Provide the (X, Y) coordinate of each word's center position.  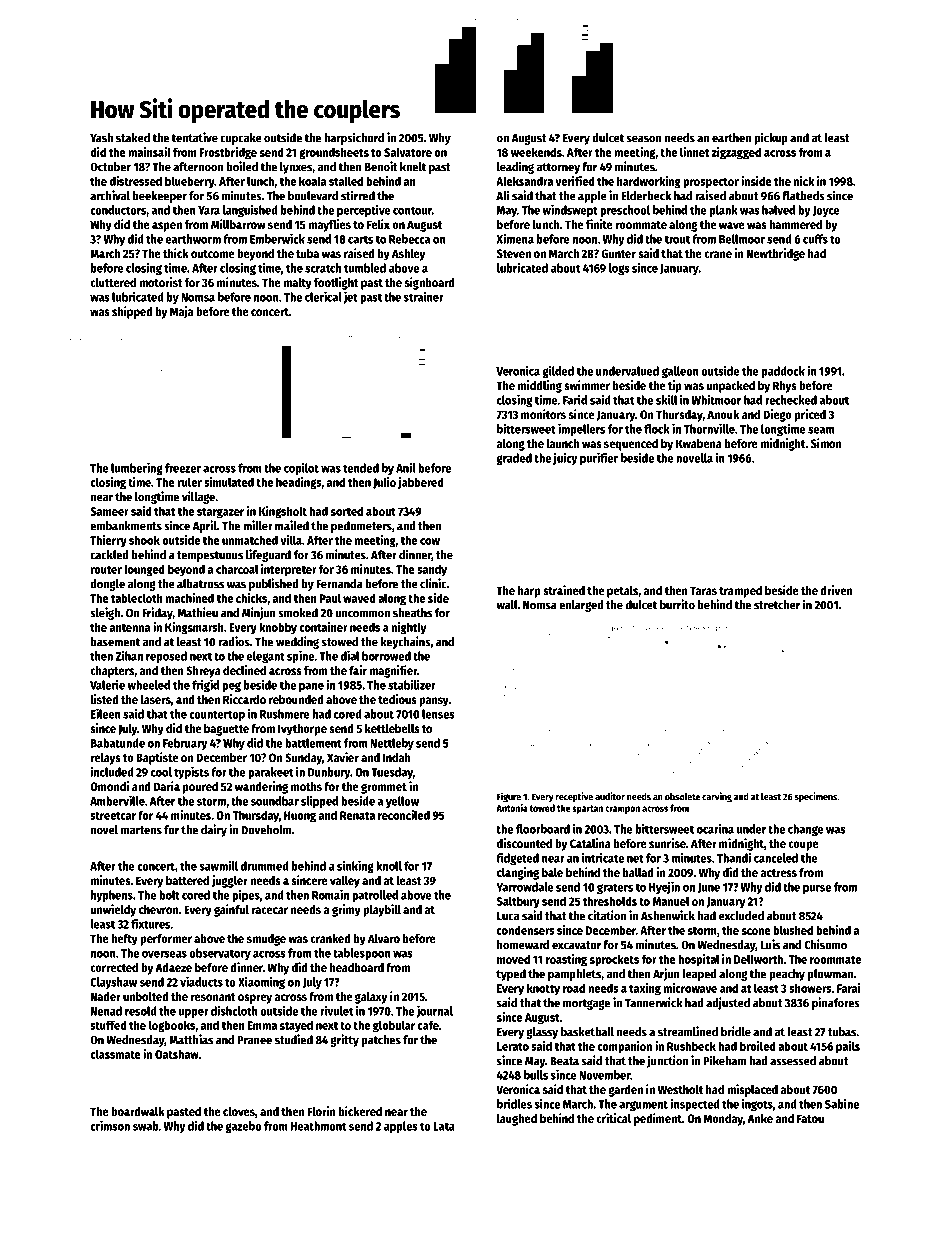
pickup (771, 138)
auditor (610, 796)
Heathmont (318, 1126)
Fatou (810, 1118)
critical (613, 1118)
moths (306, 786)
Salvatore (408, 152)
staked (133, 138)
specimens (815, 797)
